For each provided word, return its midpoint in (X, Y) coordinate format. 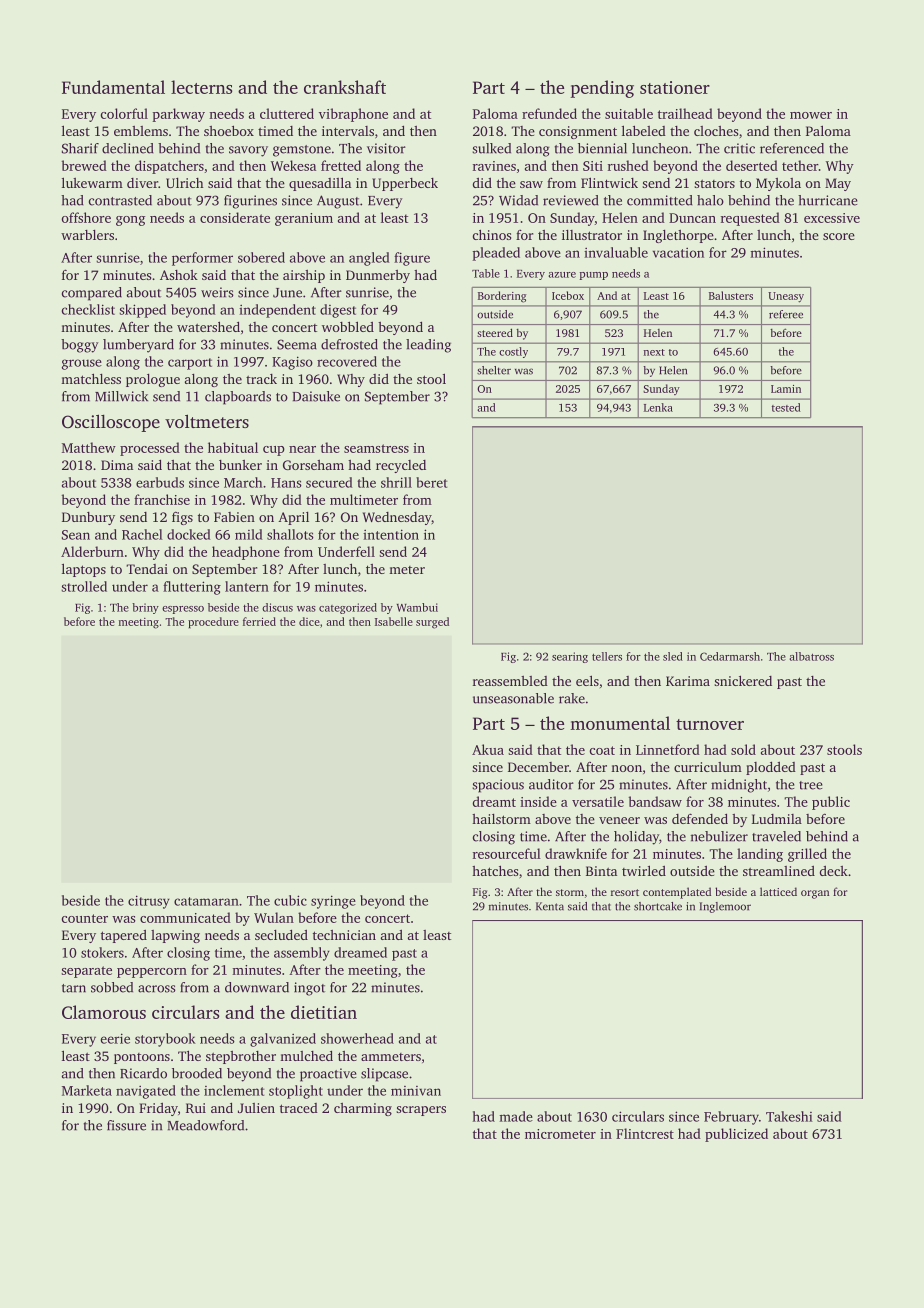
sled (673, 656)
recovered (347, 361)
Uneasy (786, 297)
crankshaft (345, 87)
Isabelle (394, 621)
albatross (811, 656)
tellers (607, 656)
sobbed (112, 987)
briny (145, 608)
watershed (208, 326)
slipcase (384, 1075)
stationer (675, 87)
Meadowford (205, 1125)
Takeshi (789, 1116)
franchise (162, 499)
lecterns (201, 87)
